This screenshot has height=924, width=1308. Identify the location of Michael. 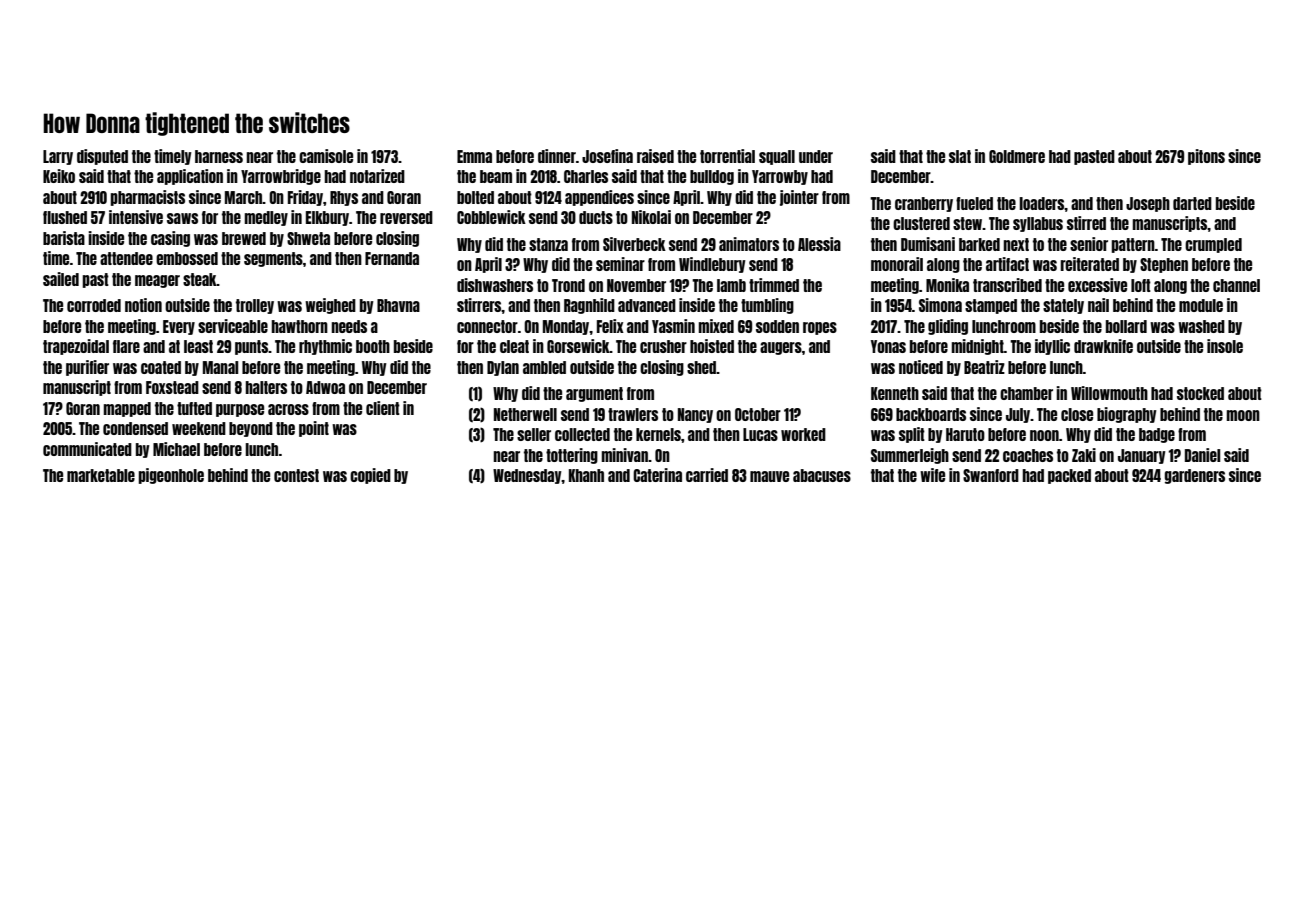
(176, 449).
